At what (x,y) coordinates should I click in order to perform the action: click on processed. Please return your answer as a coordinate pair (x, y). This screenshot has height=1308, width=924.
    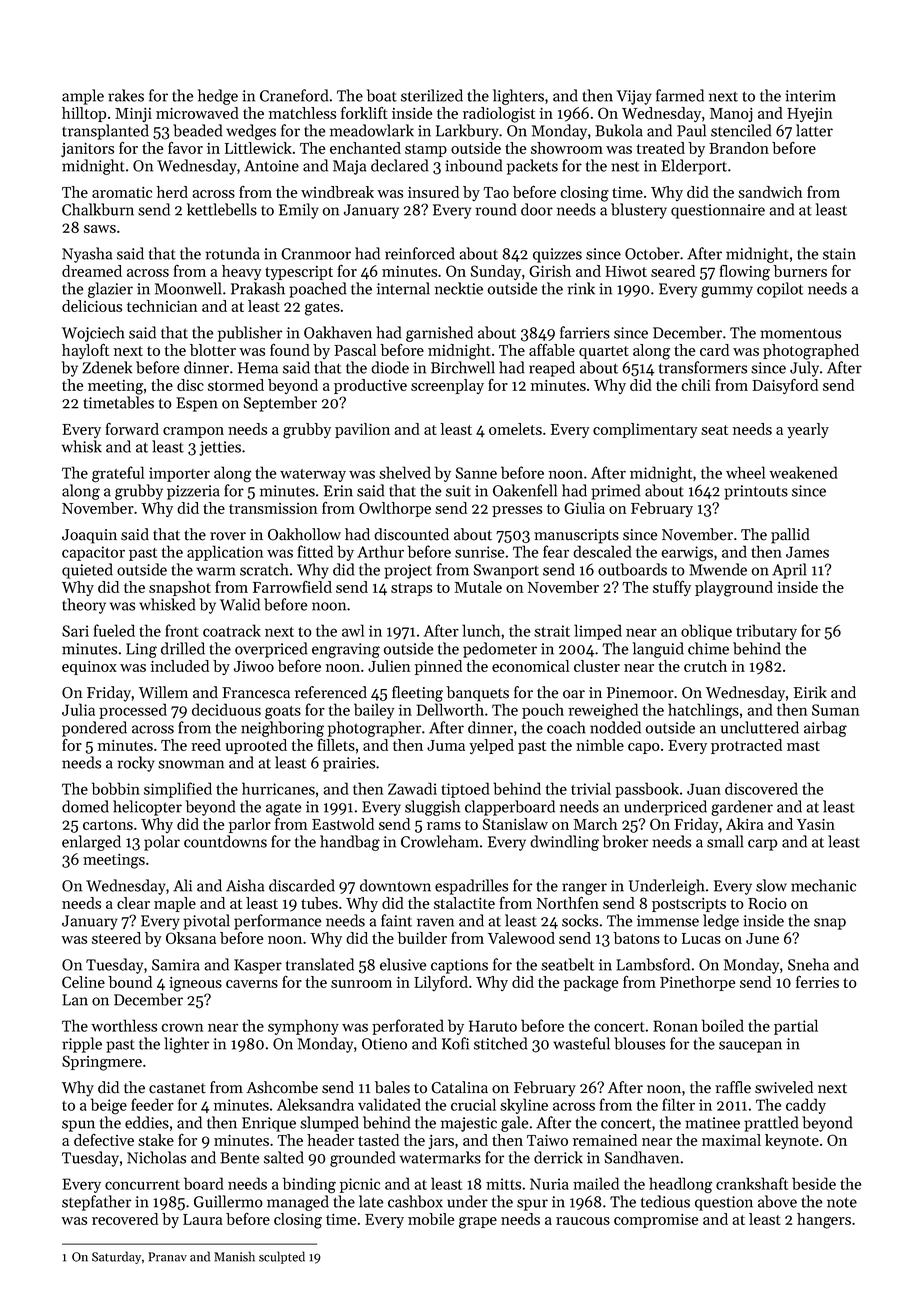
    Looking at the image, I should click on (133, 711).
